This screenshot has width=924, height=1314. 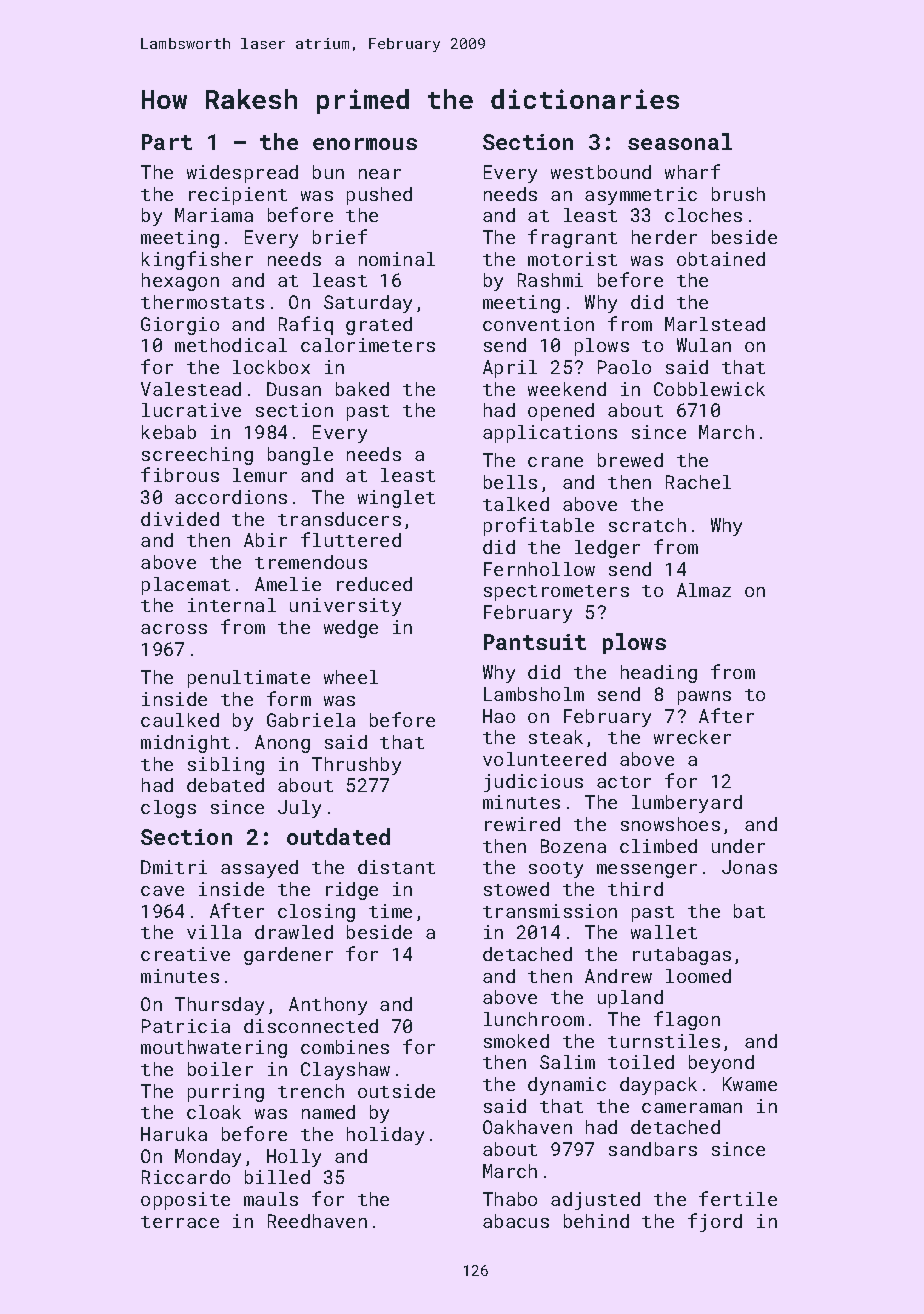 What do you see at coordinates (527, 1127) in the screenshot?
I see `Oakhaven` at bounding box center [527, 1127].
